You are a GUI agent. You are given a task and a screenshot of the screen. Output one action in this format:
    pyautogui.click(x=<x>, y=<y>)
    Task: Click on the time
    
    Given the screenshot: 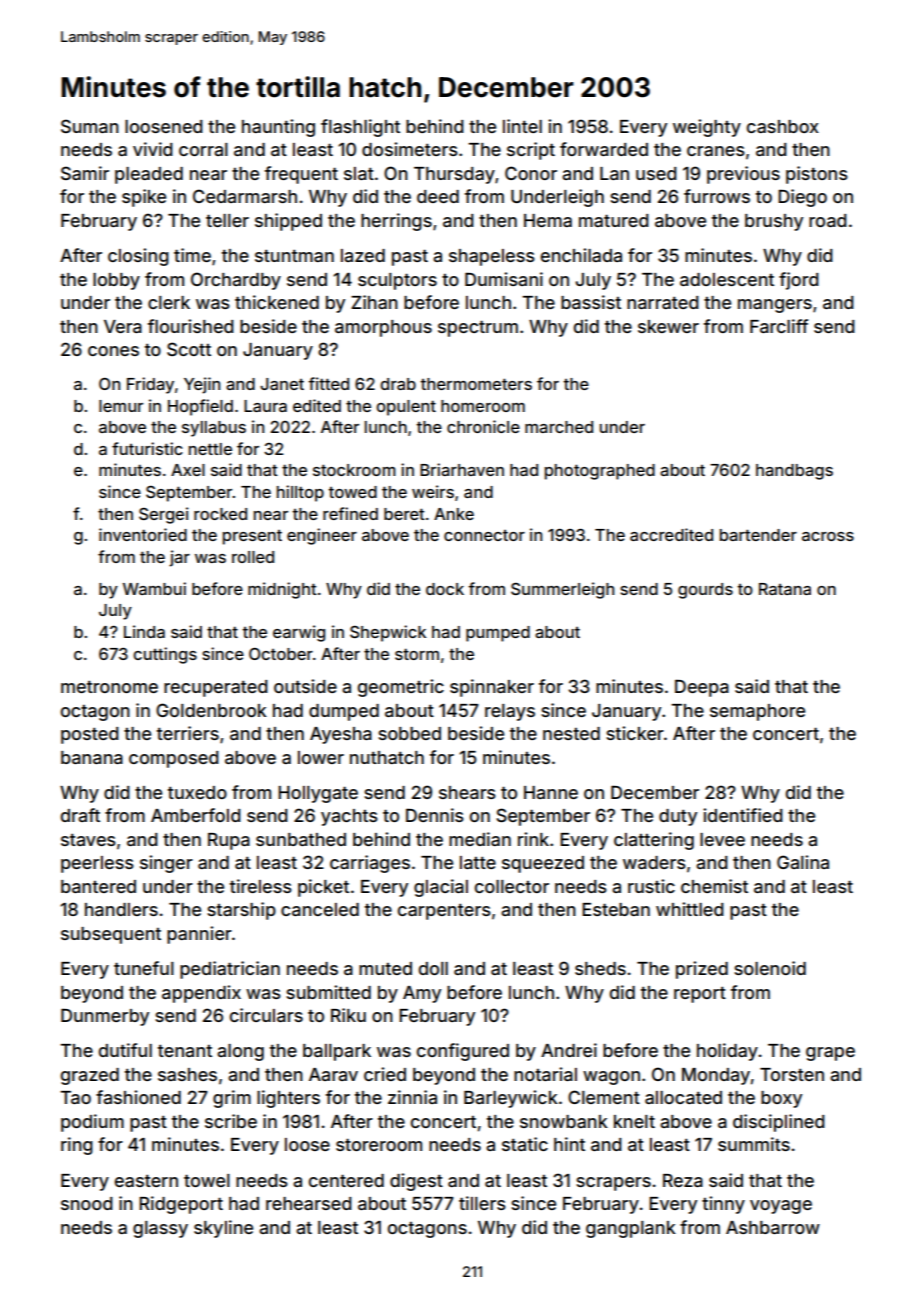 What is the action you would take?
    pyautogui.click(x=192, y=255)
